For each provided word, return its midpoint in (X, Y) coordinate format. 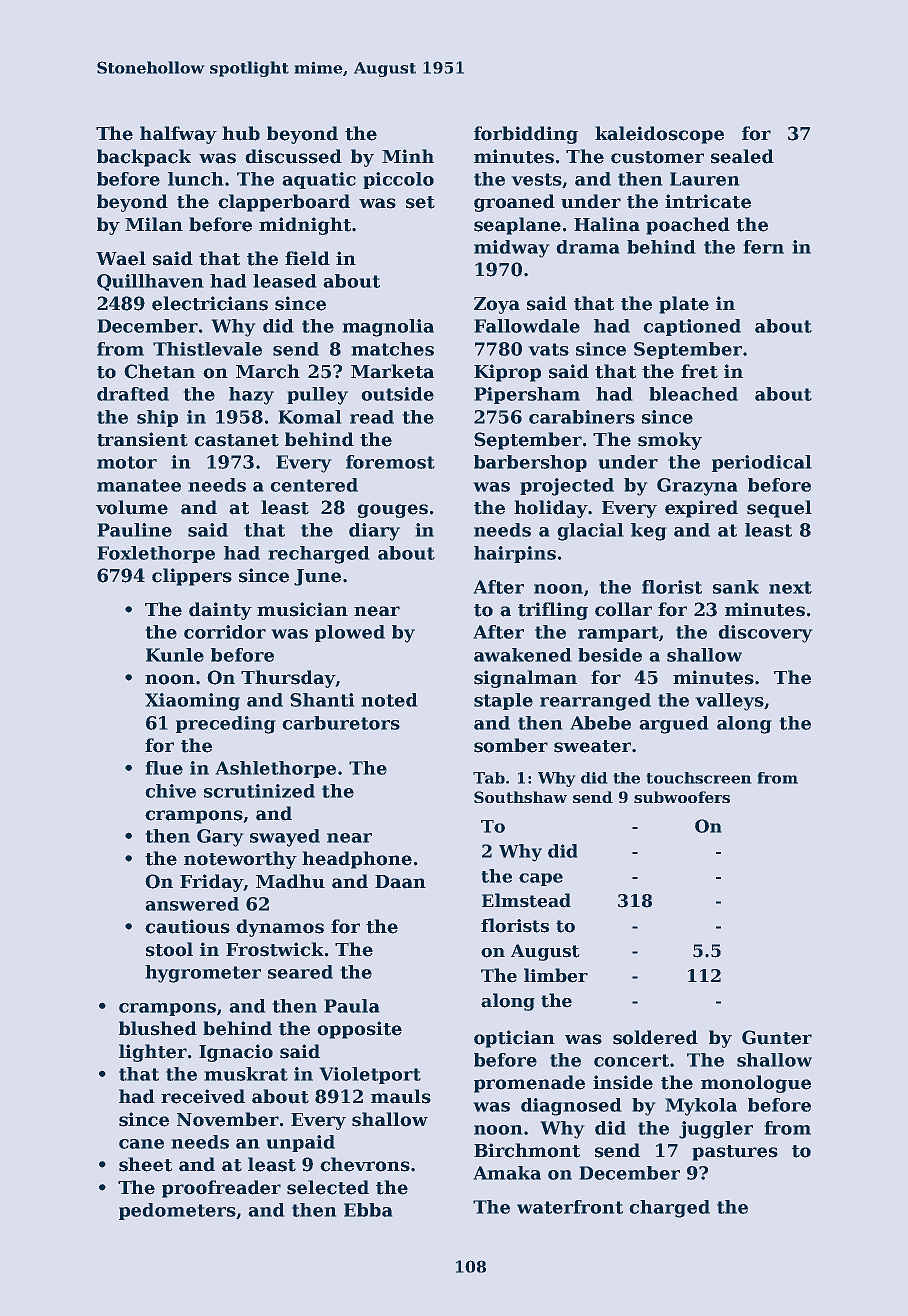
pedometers (177, 1211)
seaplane (517, 226)
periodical (761, 463)
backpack (144, 158)
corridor (225, 632)
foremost (390, 462)
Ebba (368, 1210)
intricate (708, 201)
